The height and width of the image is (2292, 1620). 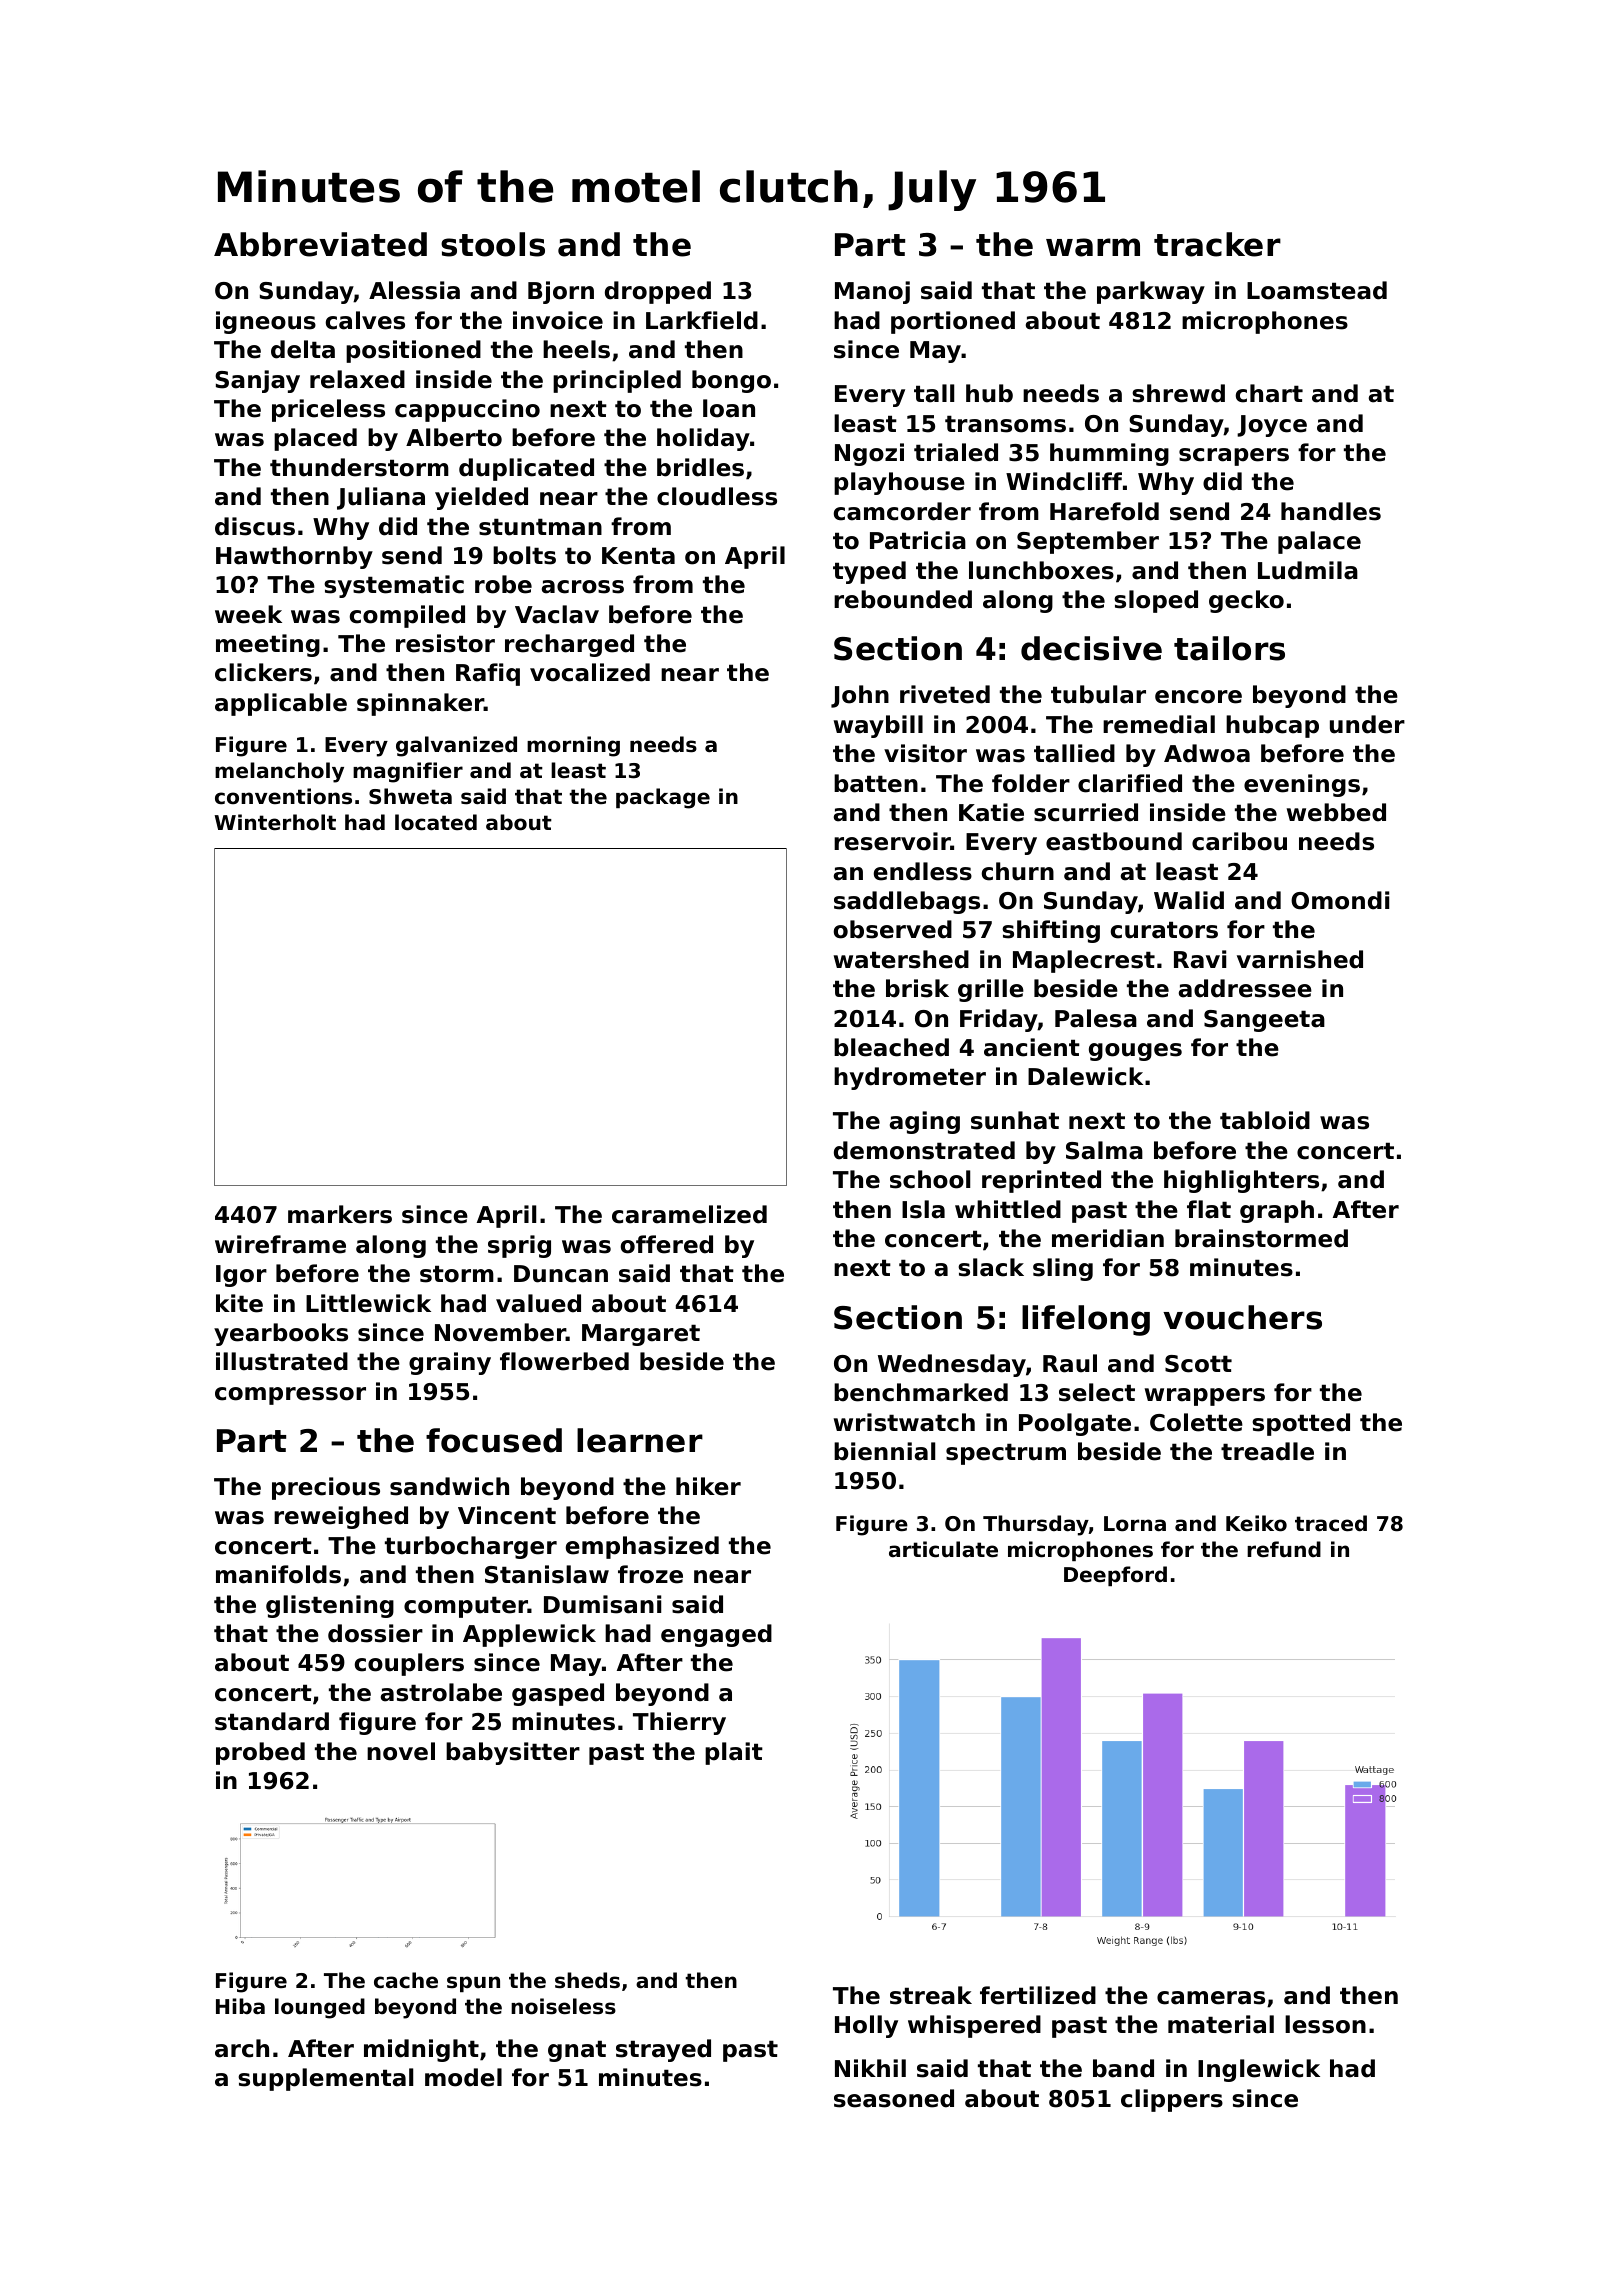 What do you see at coordinates (1164, 930) in the image?
I see `curators` at bounding box center [1164, 930].
